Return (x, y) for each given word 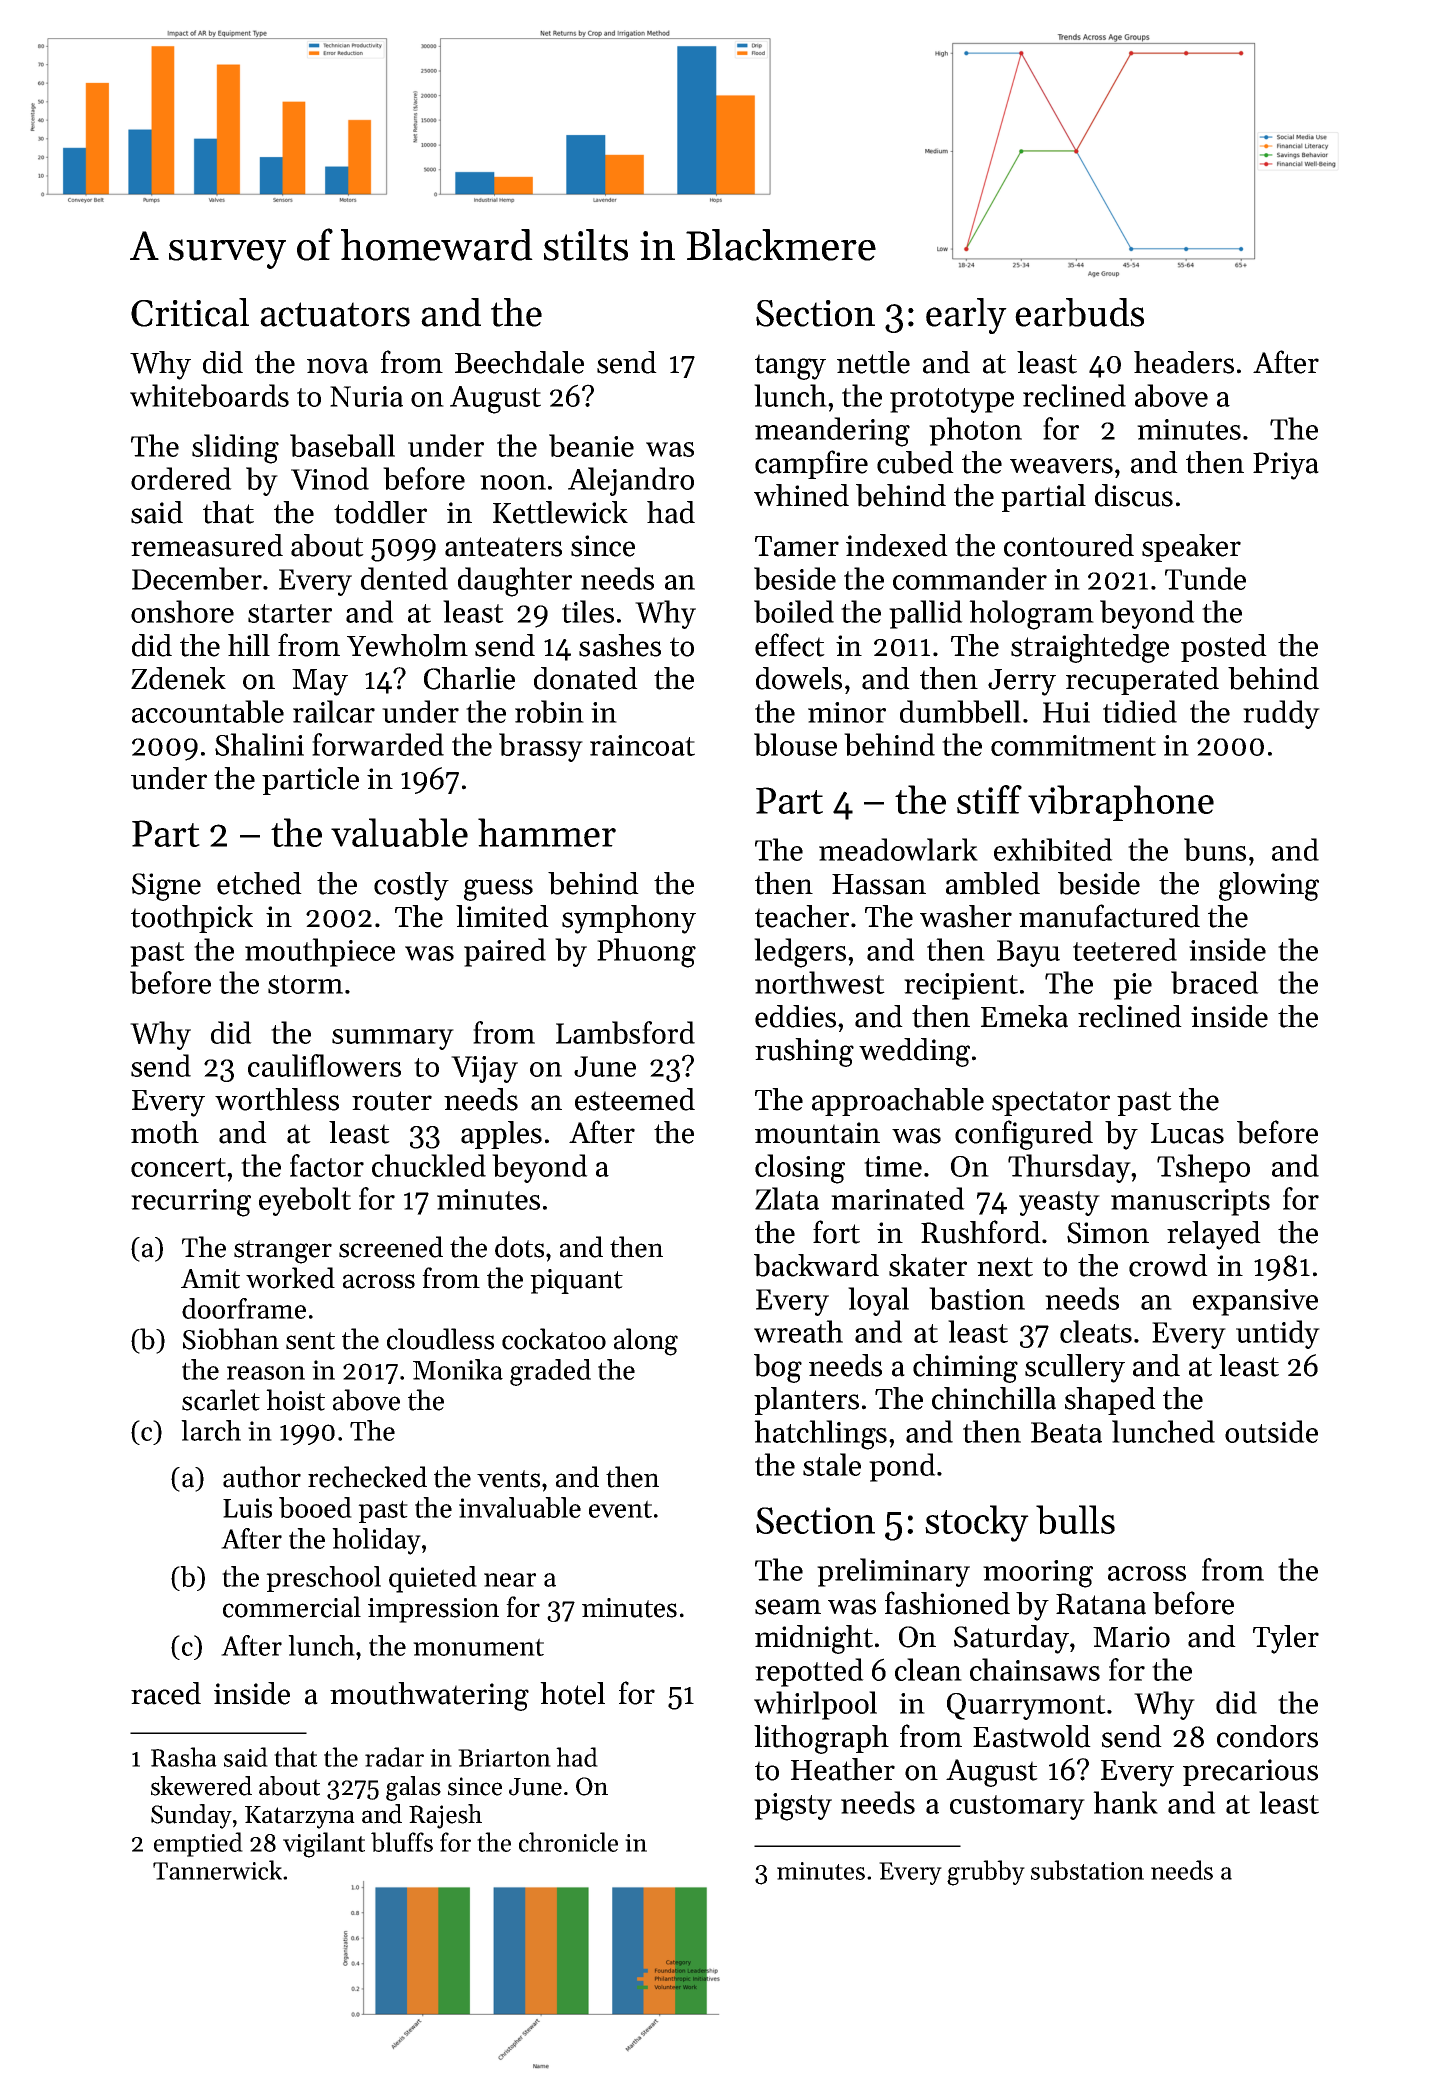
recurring (191, 1203)
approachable (898, 1102)
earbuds (1079, 312)
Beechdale (519, 362)
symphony (629, 919)
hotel (572, 1693)
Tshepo (1203, 1168)
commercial (292, 1607)
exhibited (1053, 849)
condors (1267, 1736)
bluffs (402, 1842)
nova (337, 366)
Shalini (259, 744)
